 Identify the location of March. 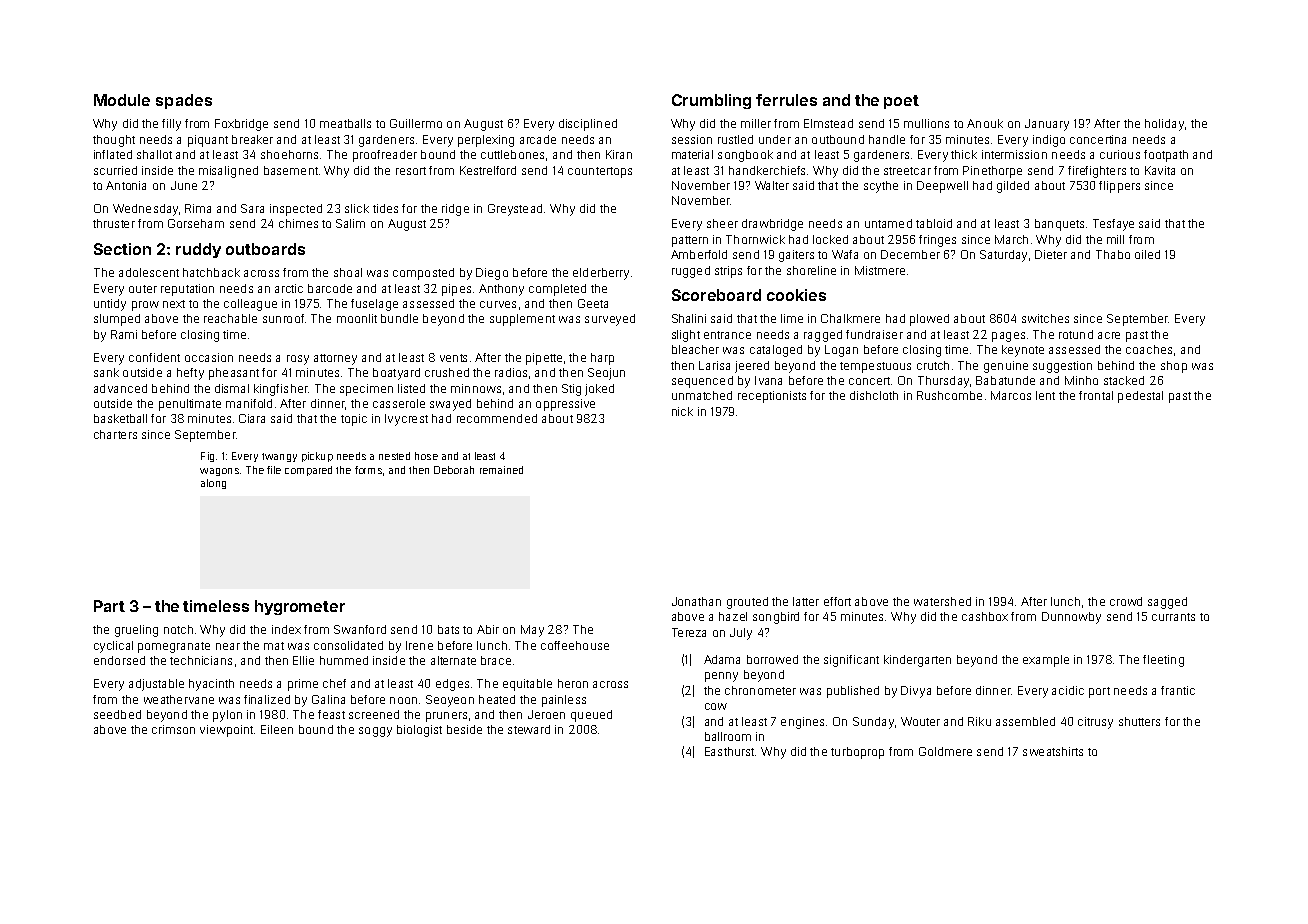
(1011, 239).
